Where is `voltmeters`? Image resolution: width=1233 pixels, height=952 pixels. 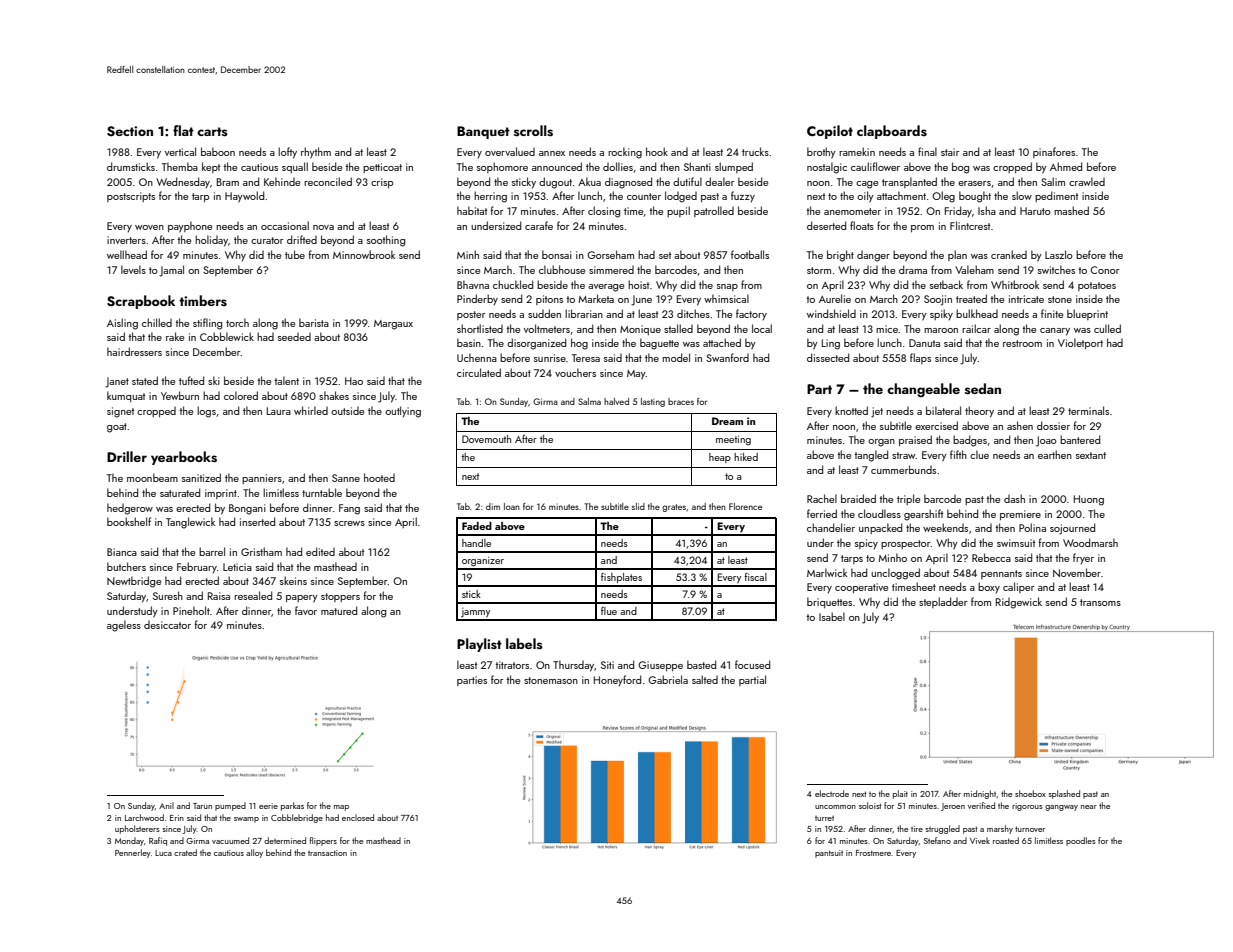 voltmeters is located at coordinates (547, 328).
